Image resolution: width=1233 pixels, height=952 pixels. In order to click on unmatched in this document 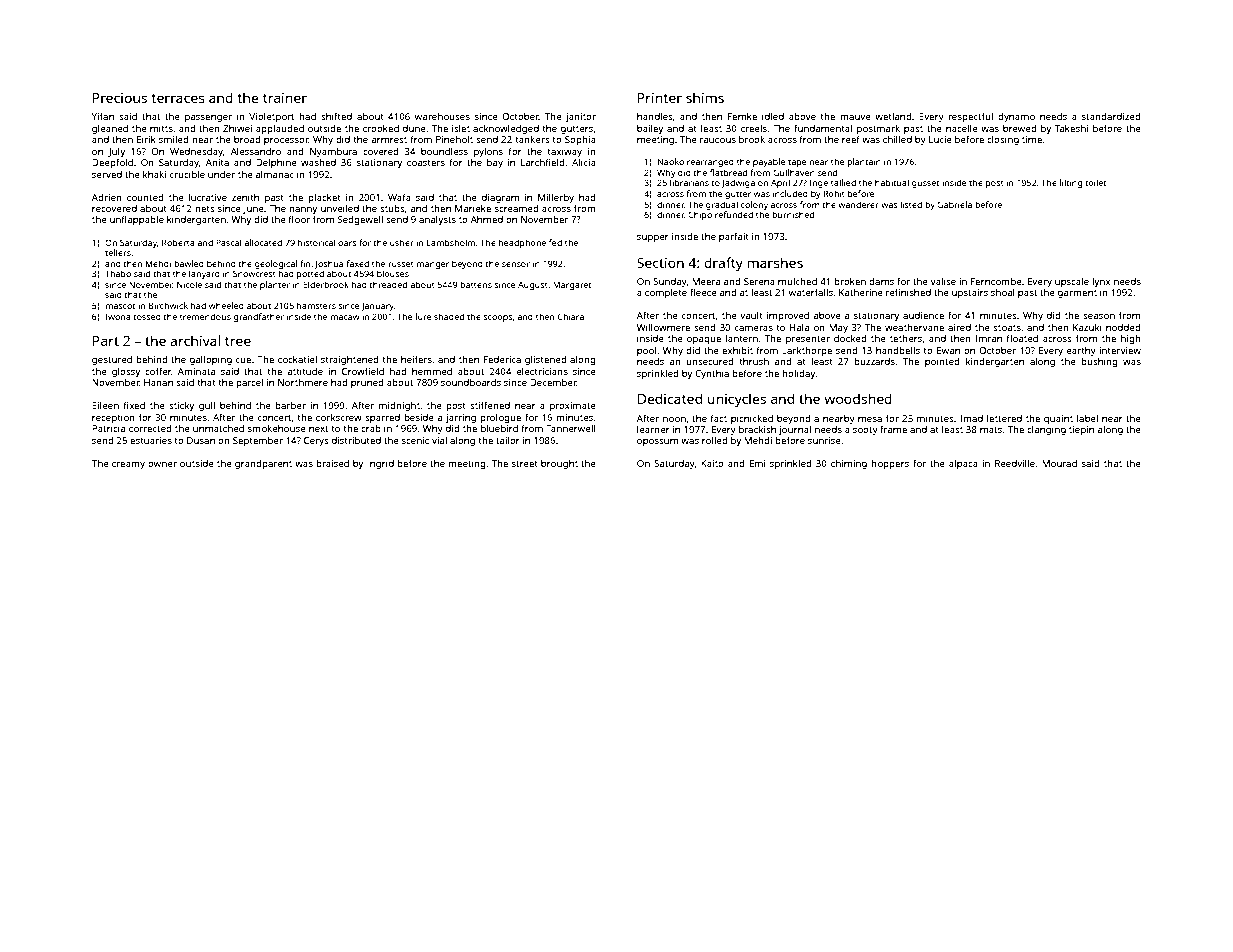, I will do `click(218, 428)`.
